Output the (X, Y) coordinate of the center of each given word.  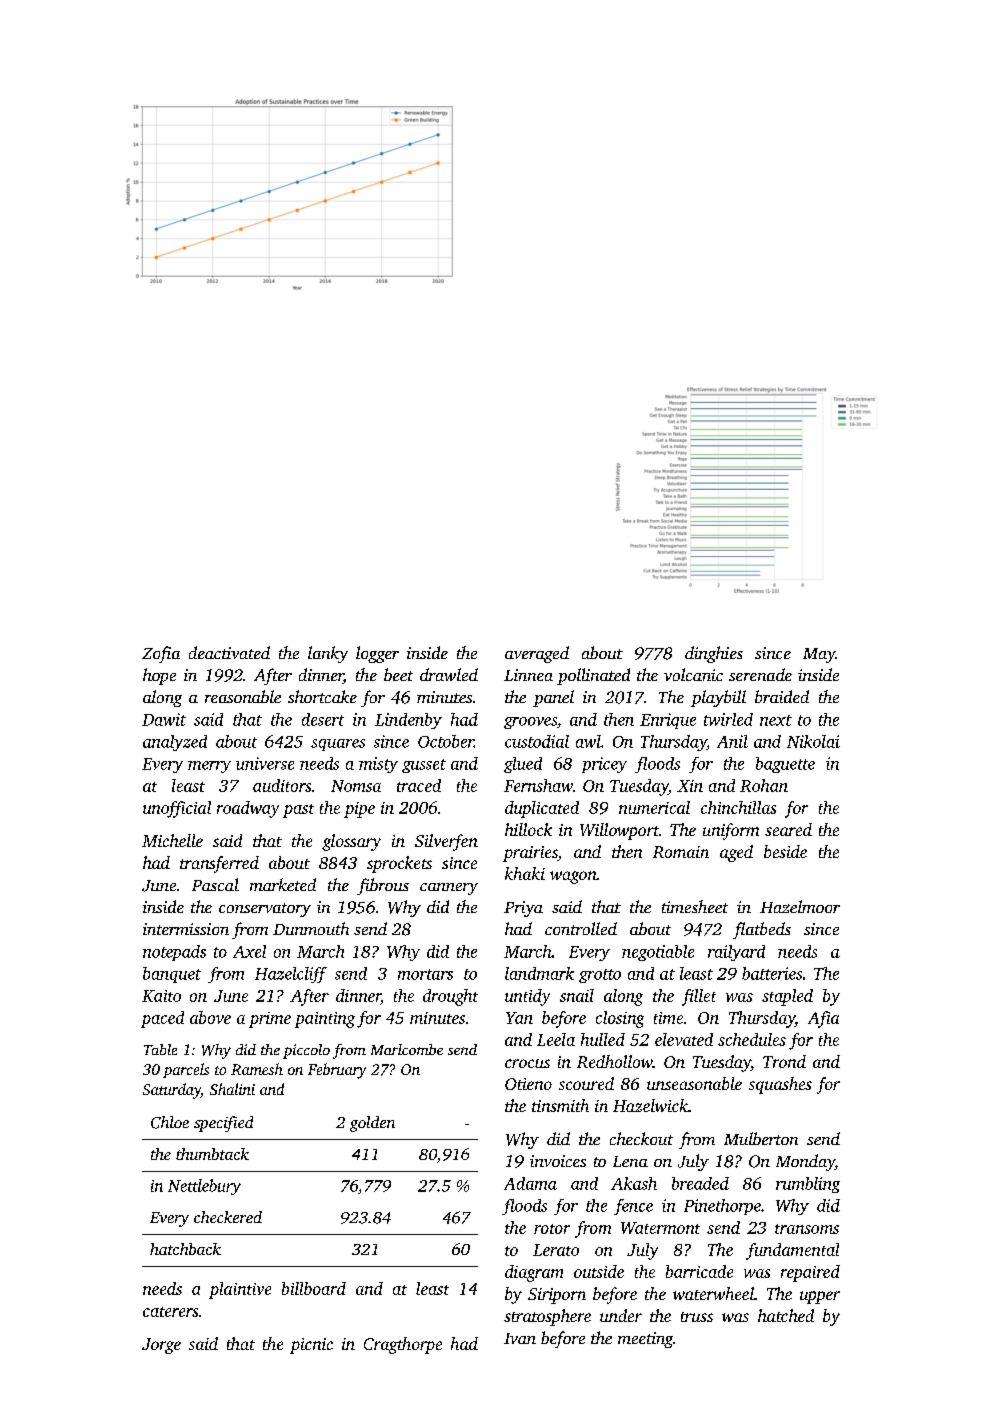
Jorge (161, 1346)
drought (450, 997)
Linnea (528, 675)
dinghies (714, 654)
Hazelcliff (291, 975)
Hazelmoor (800, 906)
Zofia (161, 654)
